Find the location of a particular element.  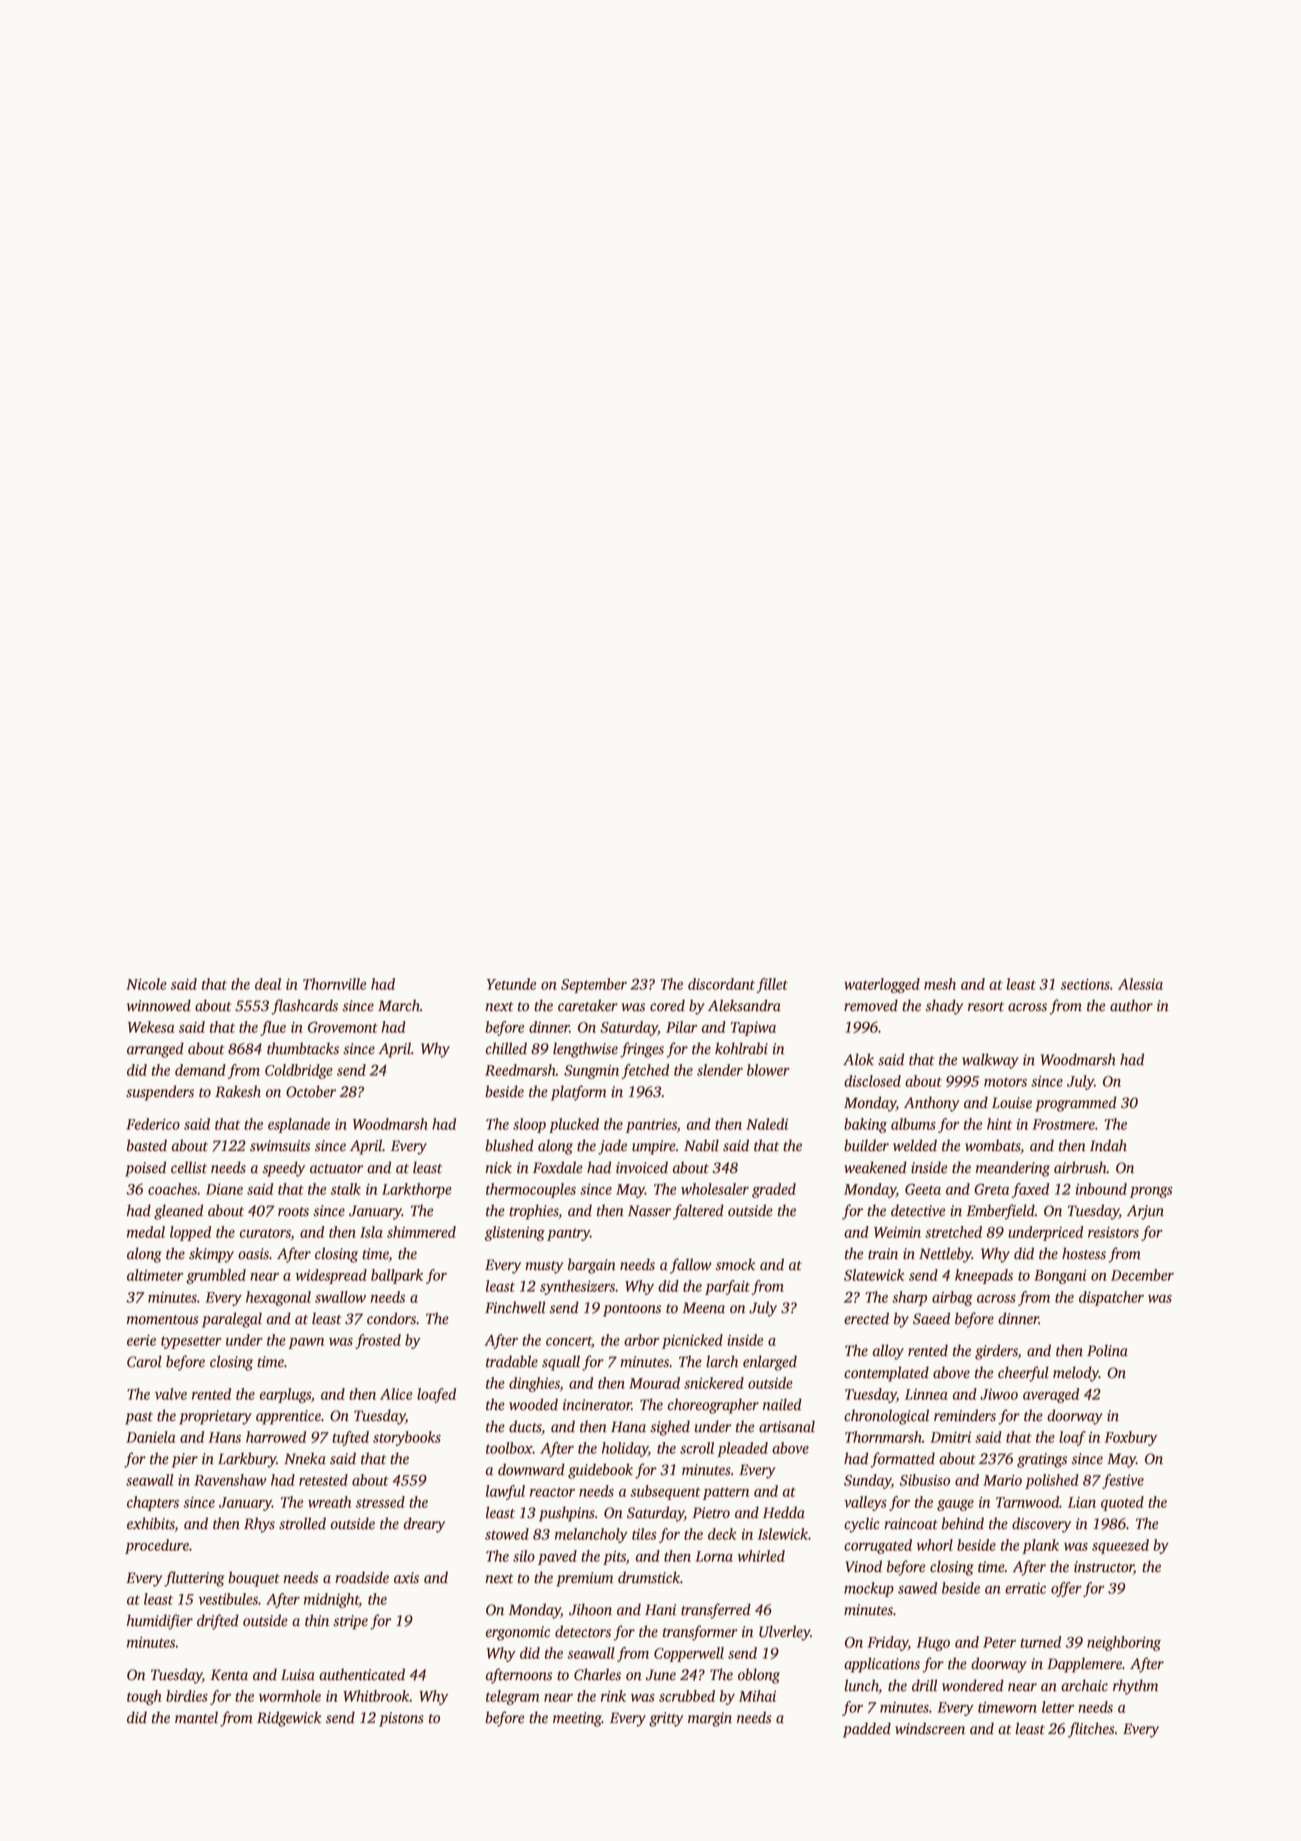

erected is located at coordinates (866, 1318).
